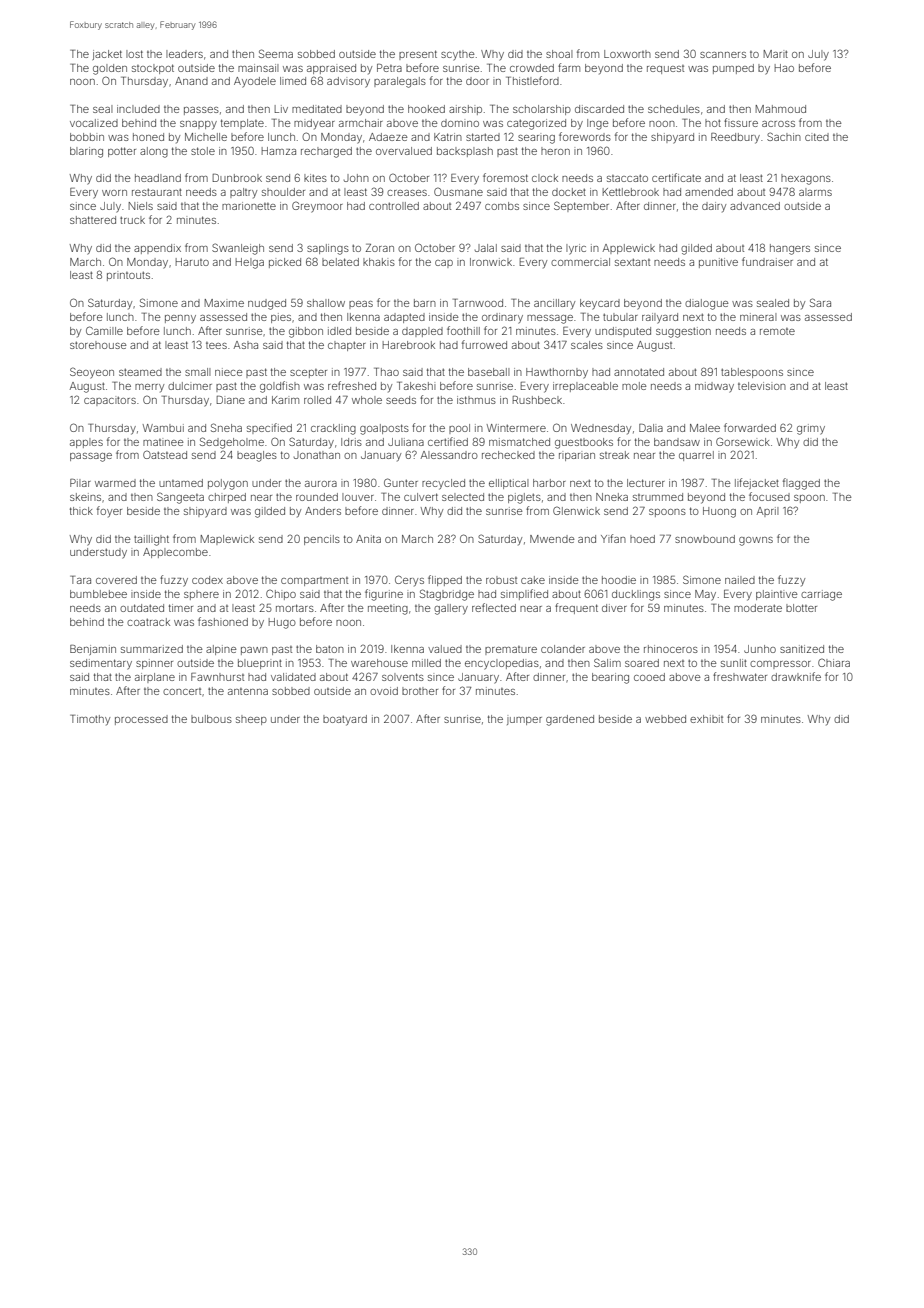  I want to click on colander, so click(563, 649).
